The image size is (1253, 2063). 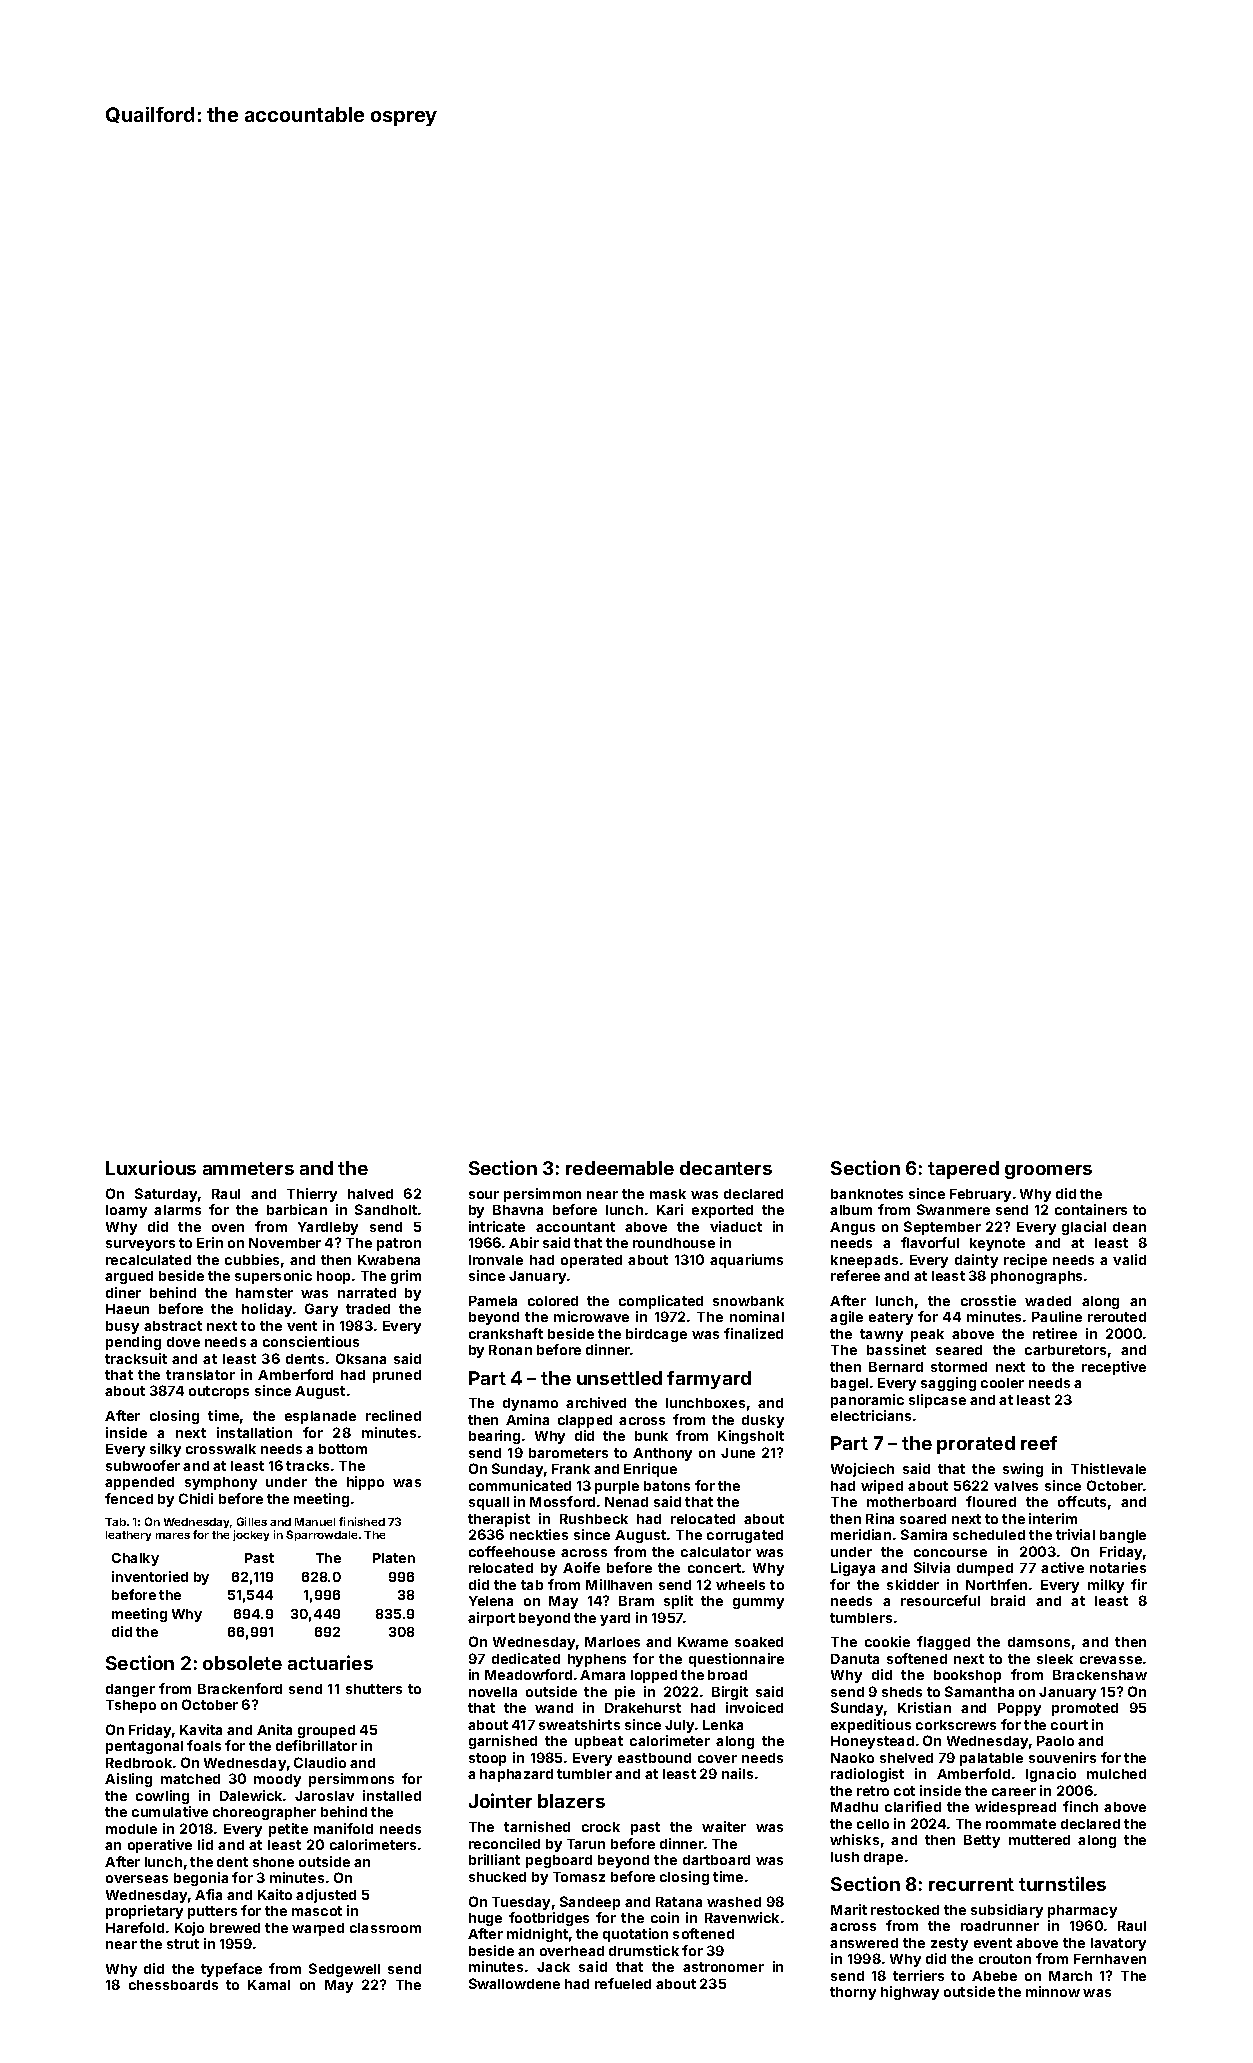 What do you see at coordinates (1048, 1172) in the document?
I see `groomers` at bounding box center [1048, 1172].
